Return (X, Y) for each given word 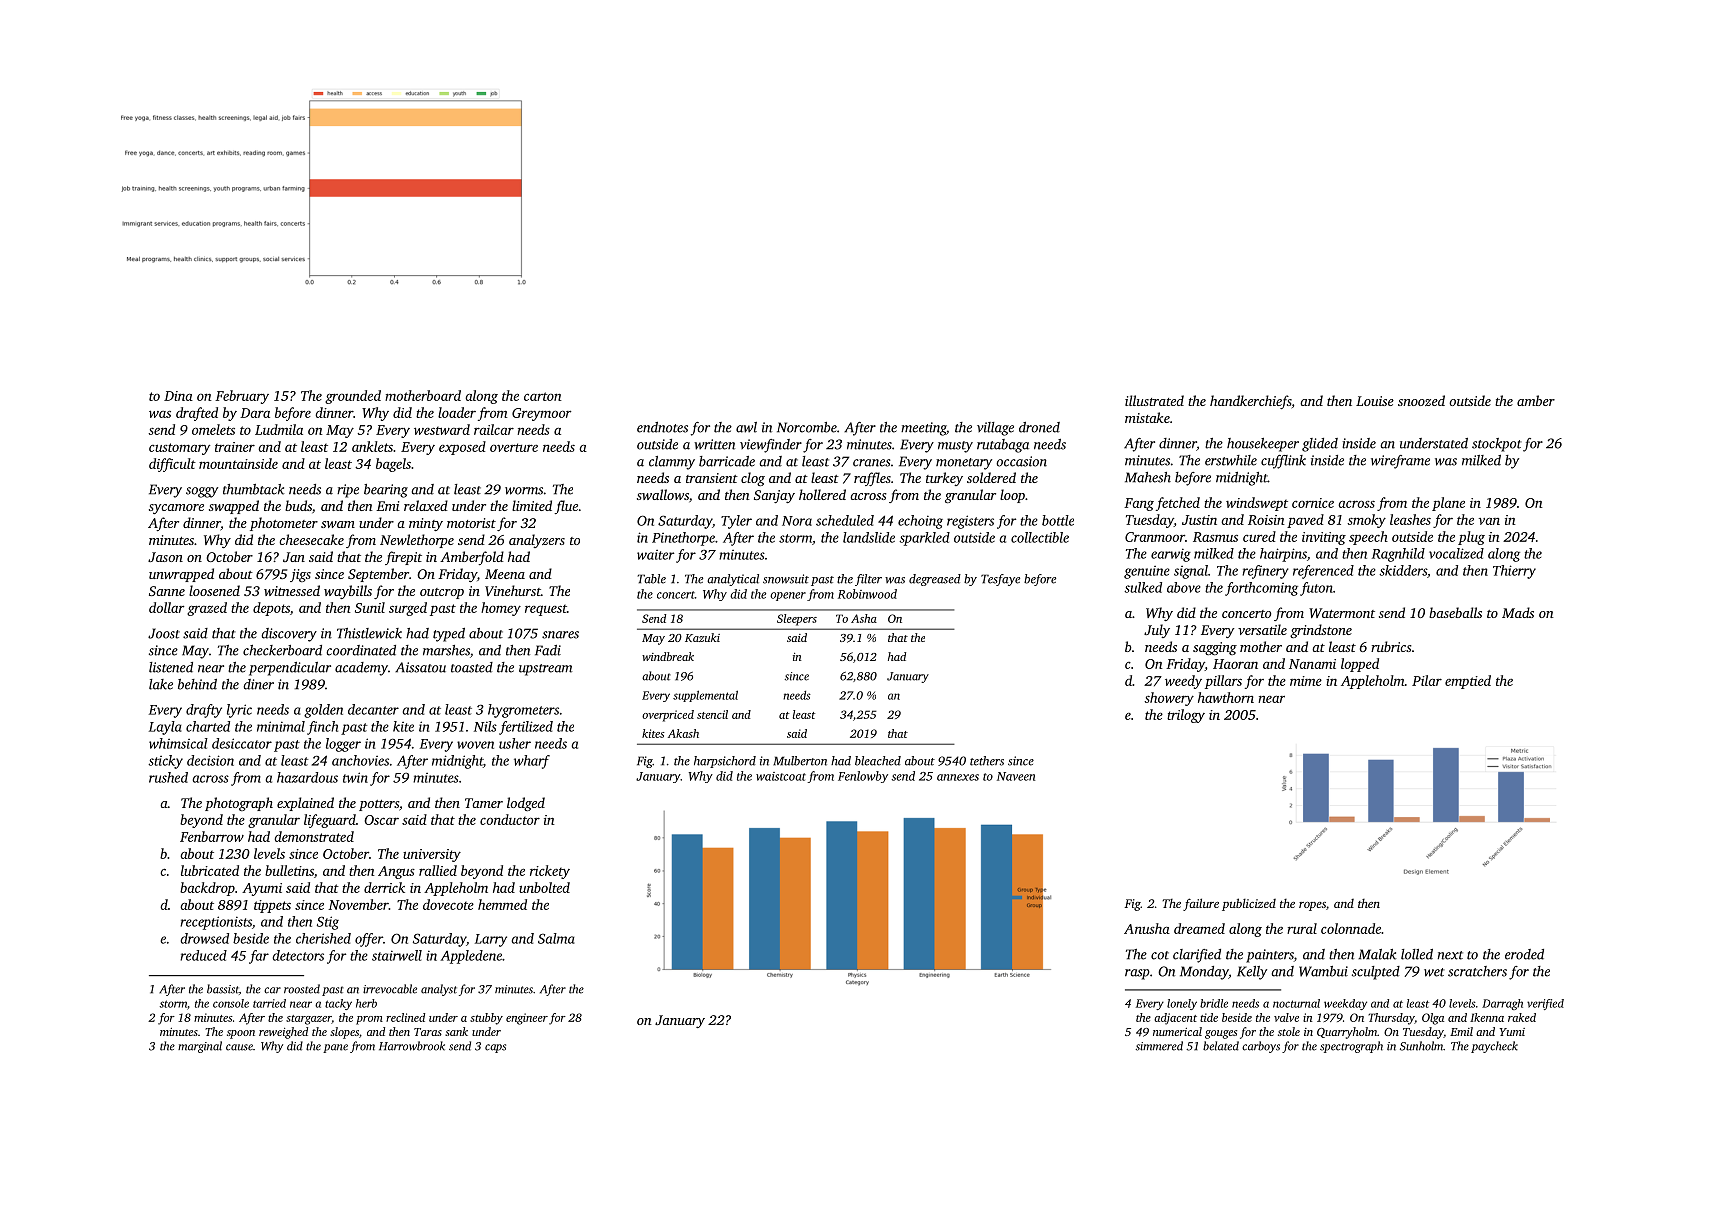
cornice (1313, 503)
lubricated (210, 870)
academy (361, 669)
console (231, 1003)
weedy (1183, 682)
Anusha (1147, 928)
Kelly (1252, 973)
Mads (1518, 612)
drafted (197, 414)
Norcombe (807, 427)
